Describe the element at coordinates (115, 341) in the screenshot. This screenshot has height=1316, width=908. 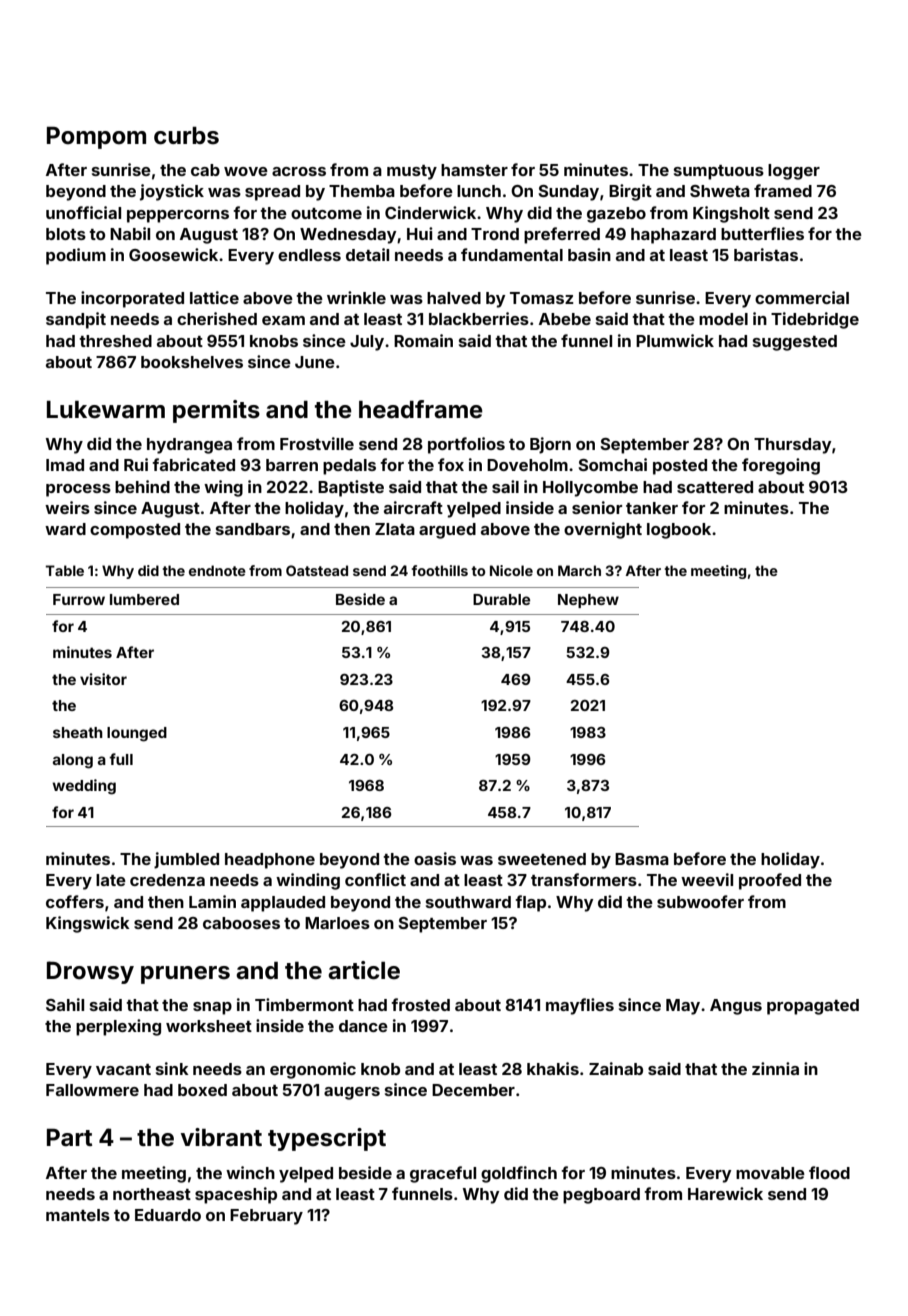
I see `threshed` at that location.
